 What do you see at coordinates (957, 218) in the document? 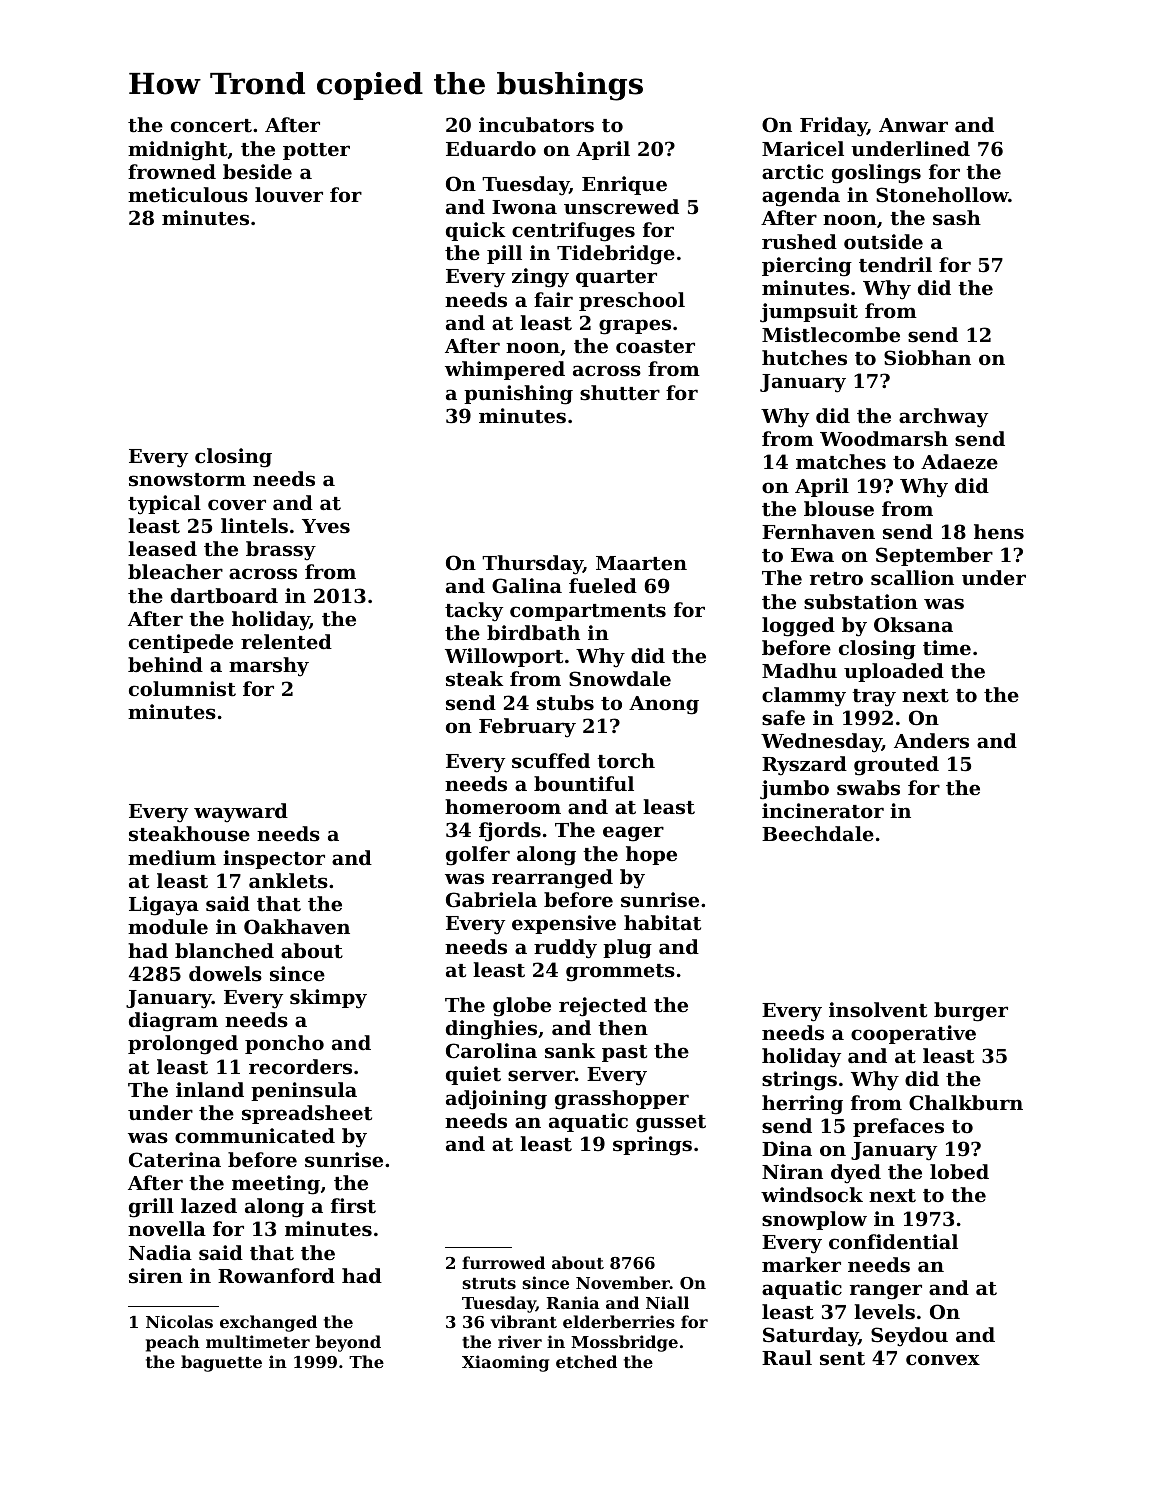
I see `sash` at bounding box center [957, 218].
